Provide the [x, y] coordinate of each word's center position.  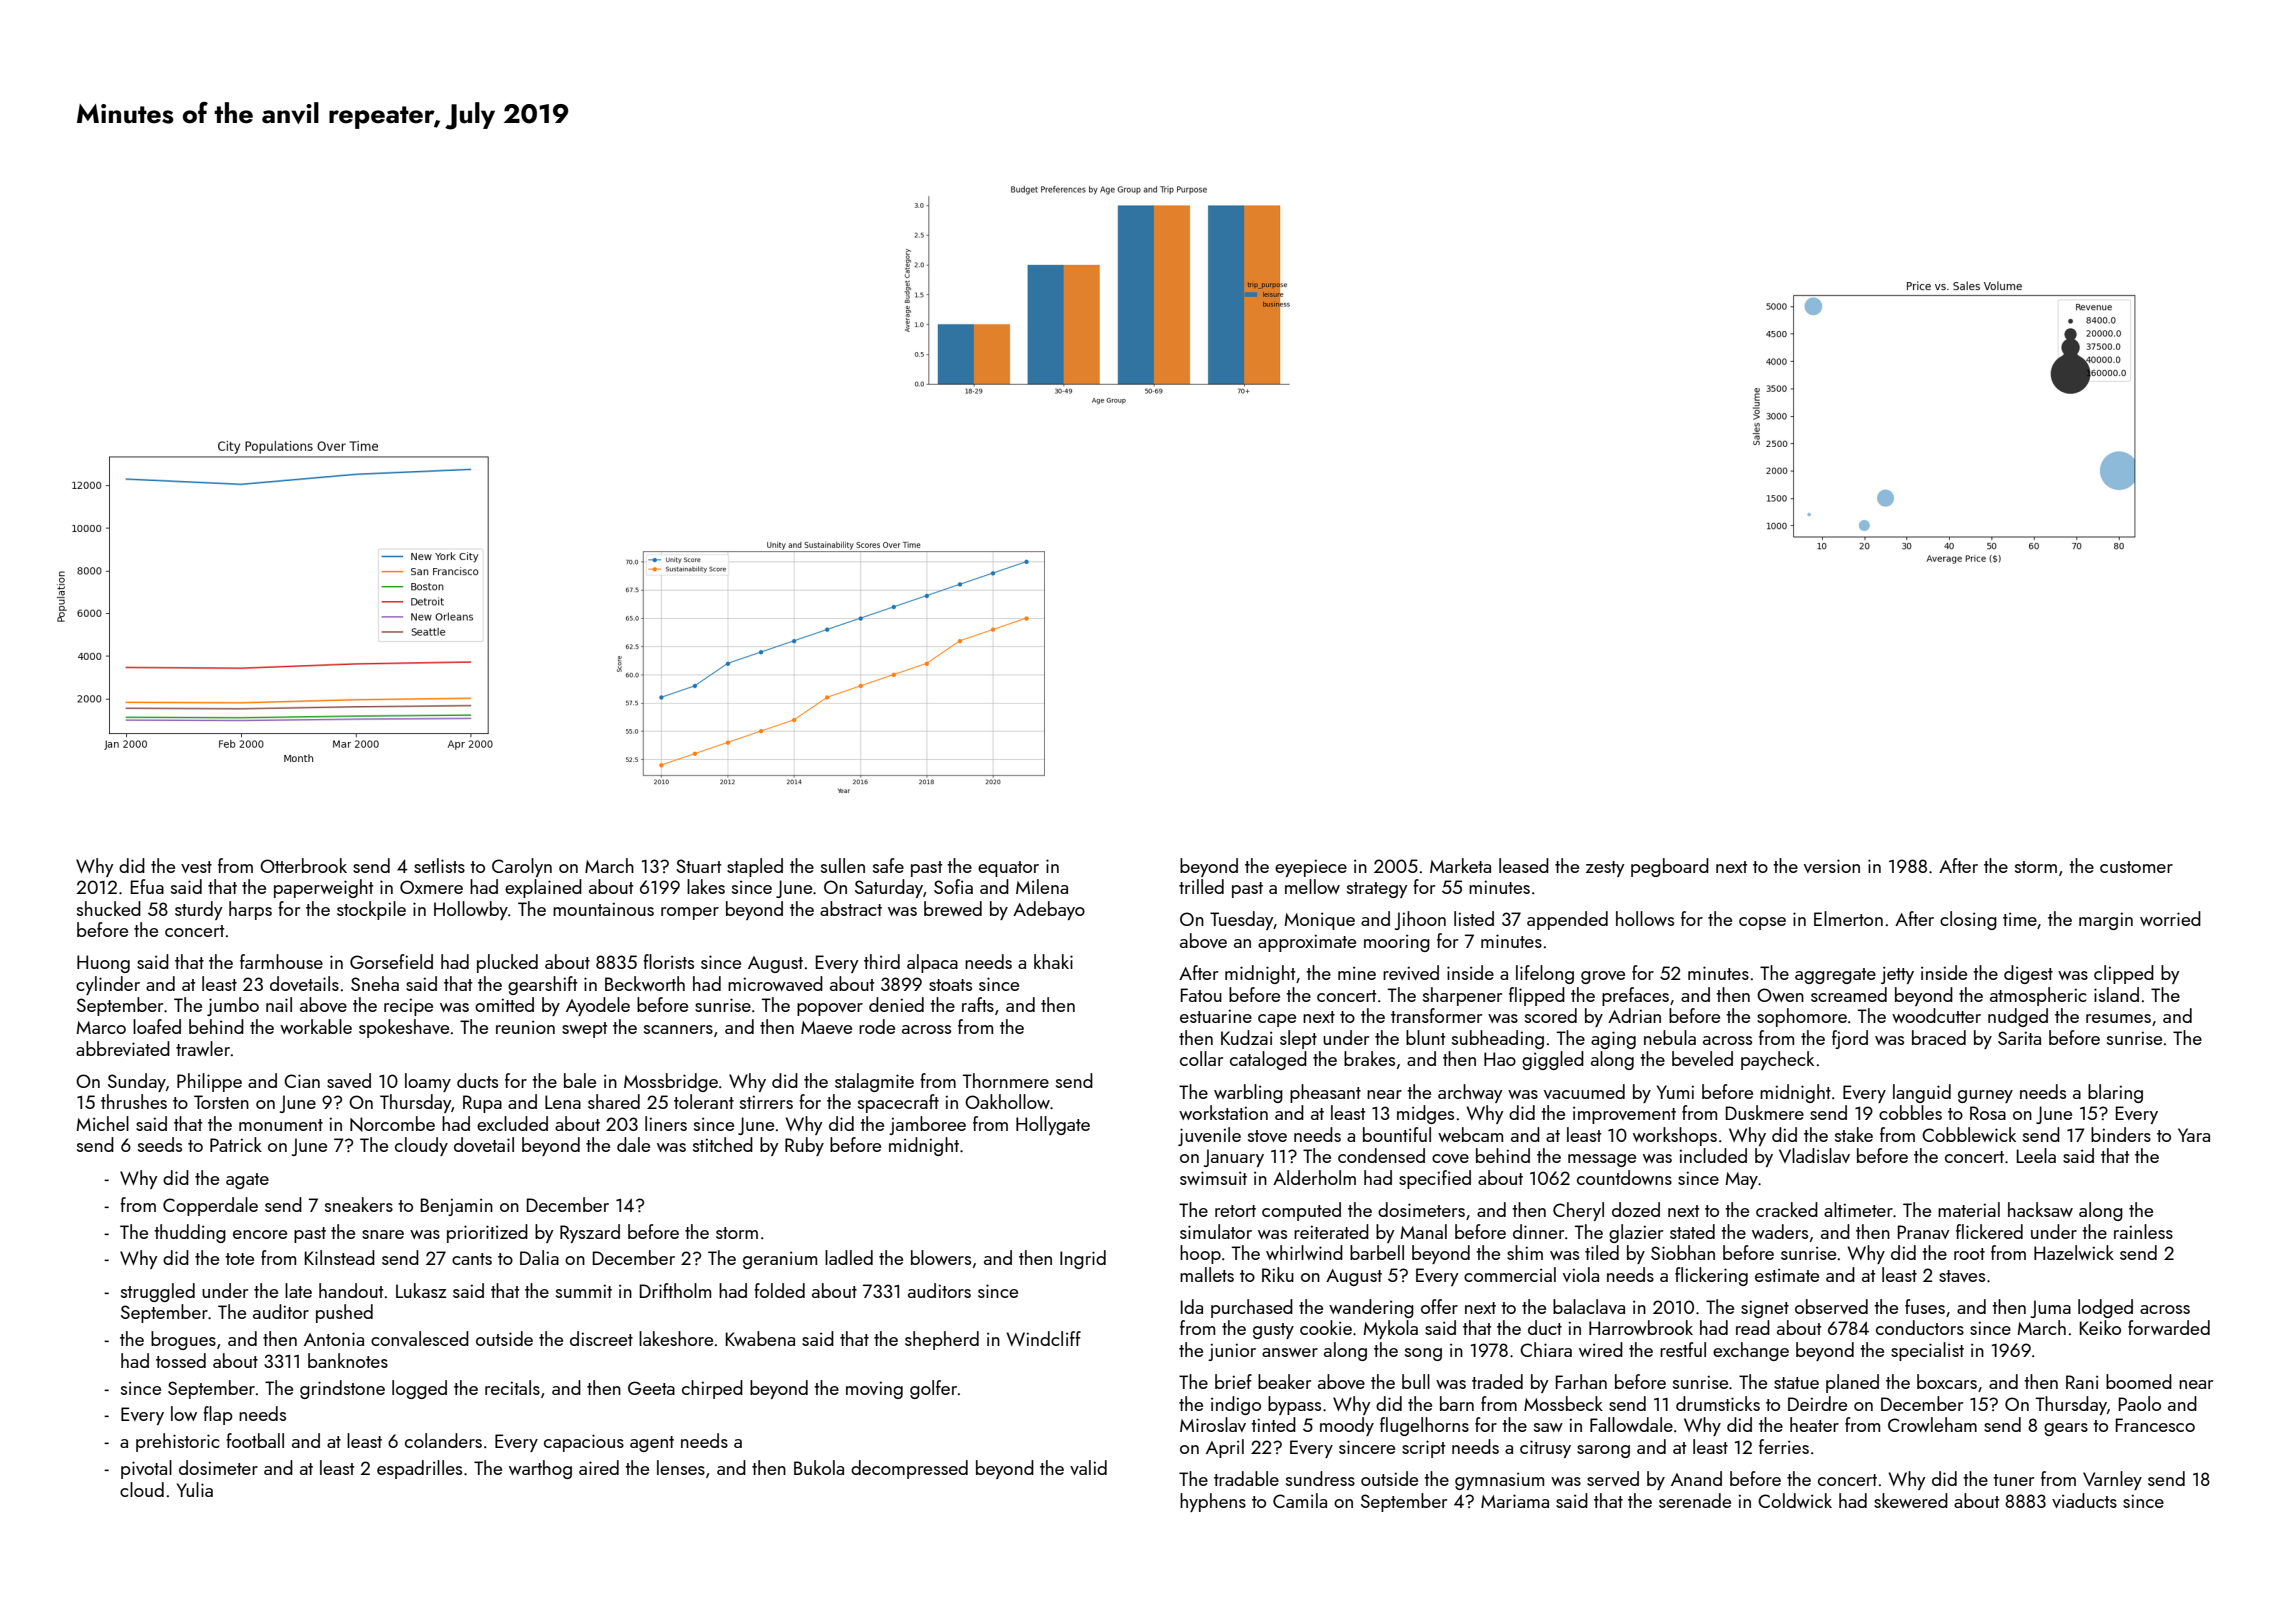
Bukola [819, 1467]
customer [2136, 867]
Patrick [236, 1144]
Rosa [1988, 1113]
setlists [439, 865]
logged [419, 1389]
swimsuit [1213, 1178]
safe [888, 865]
